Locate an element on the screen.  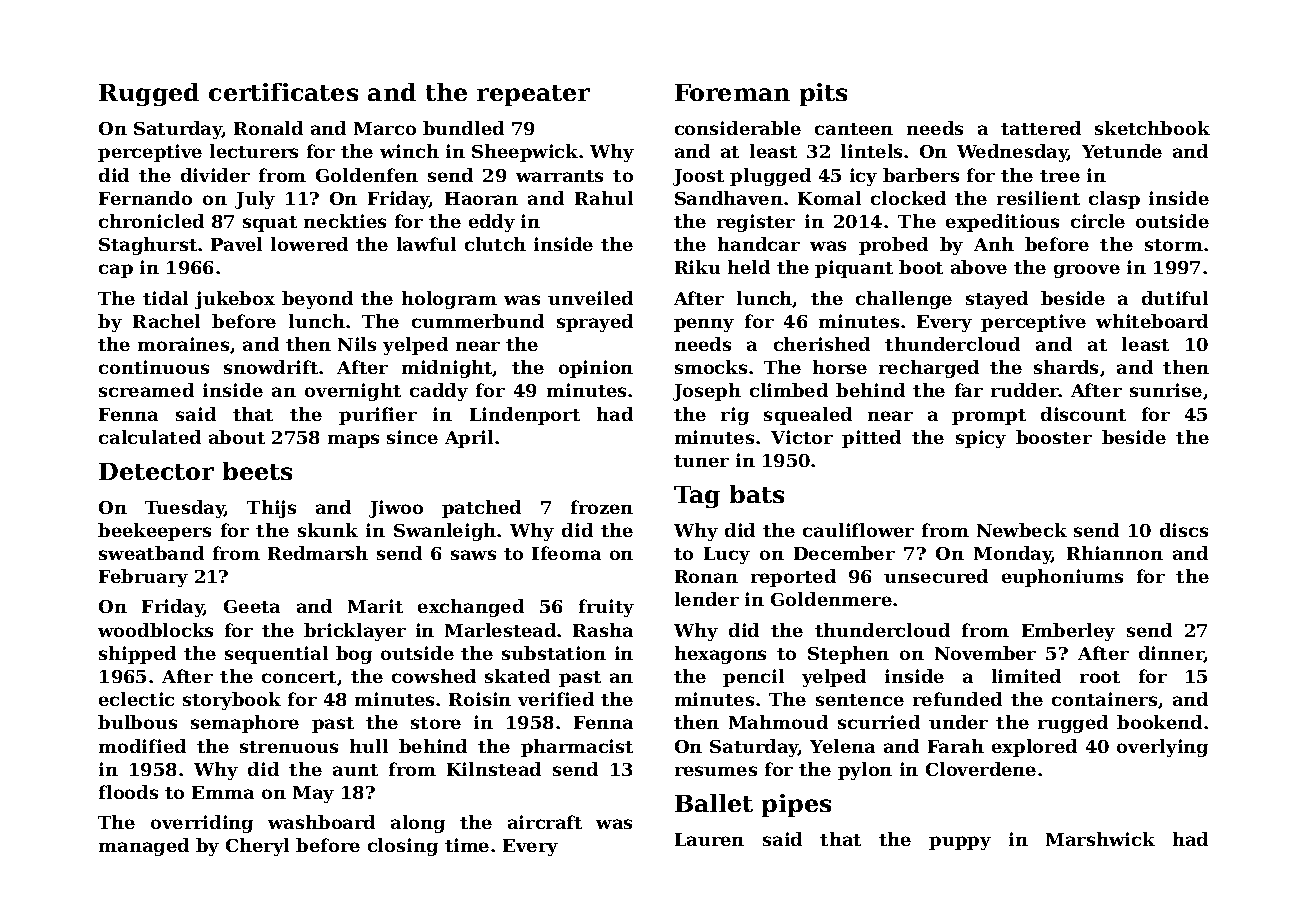
pharmacist is located at coordinates (577, 748).
